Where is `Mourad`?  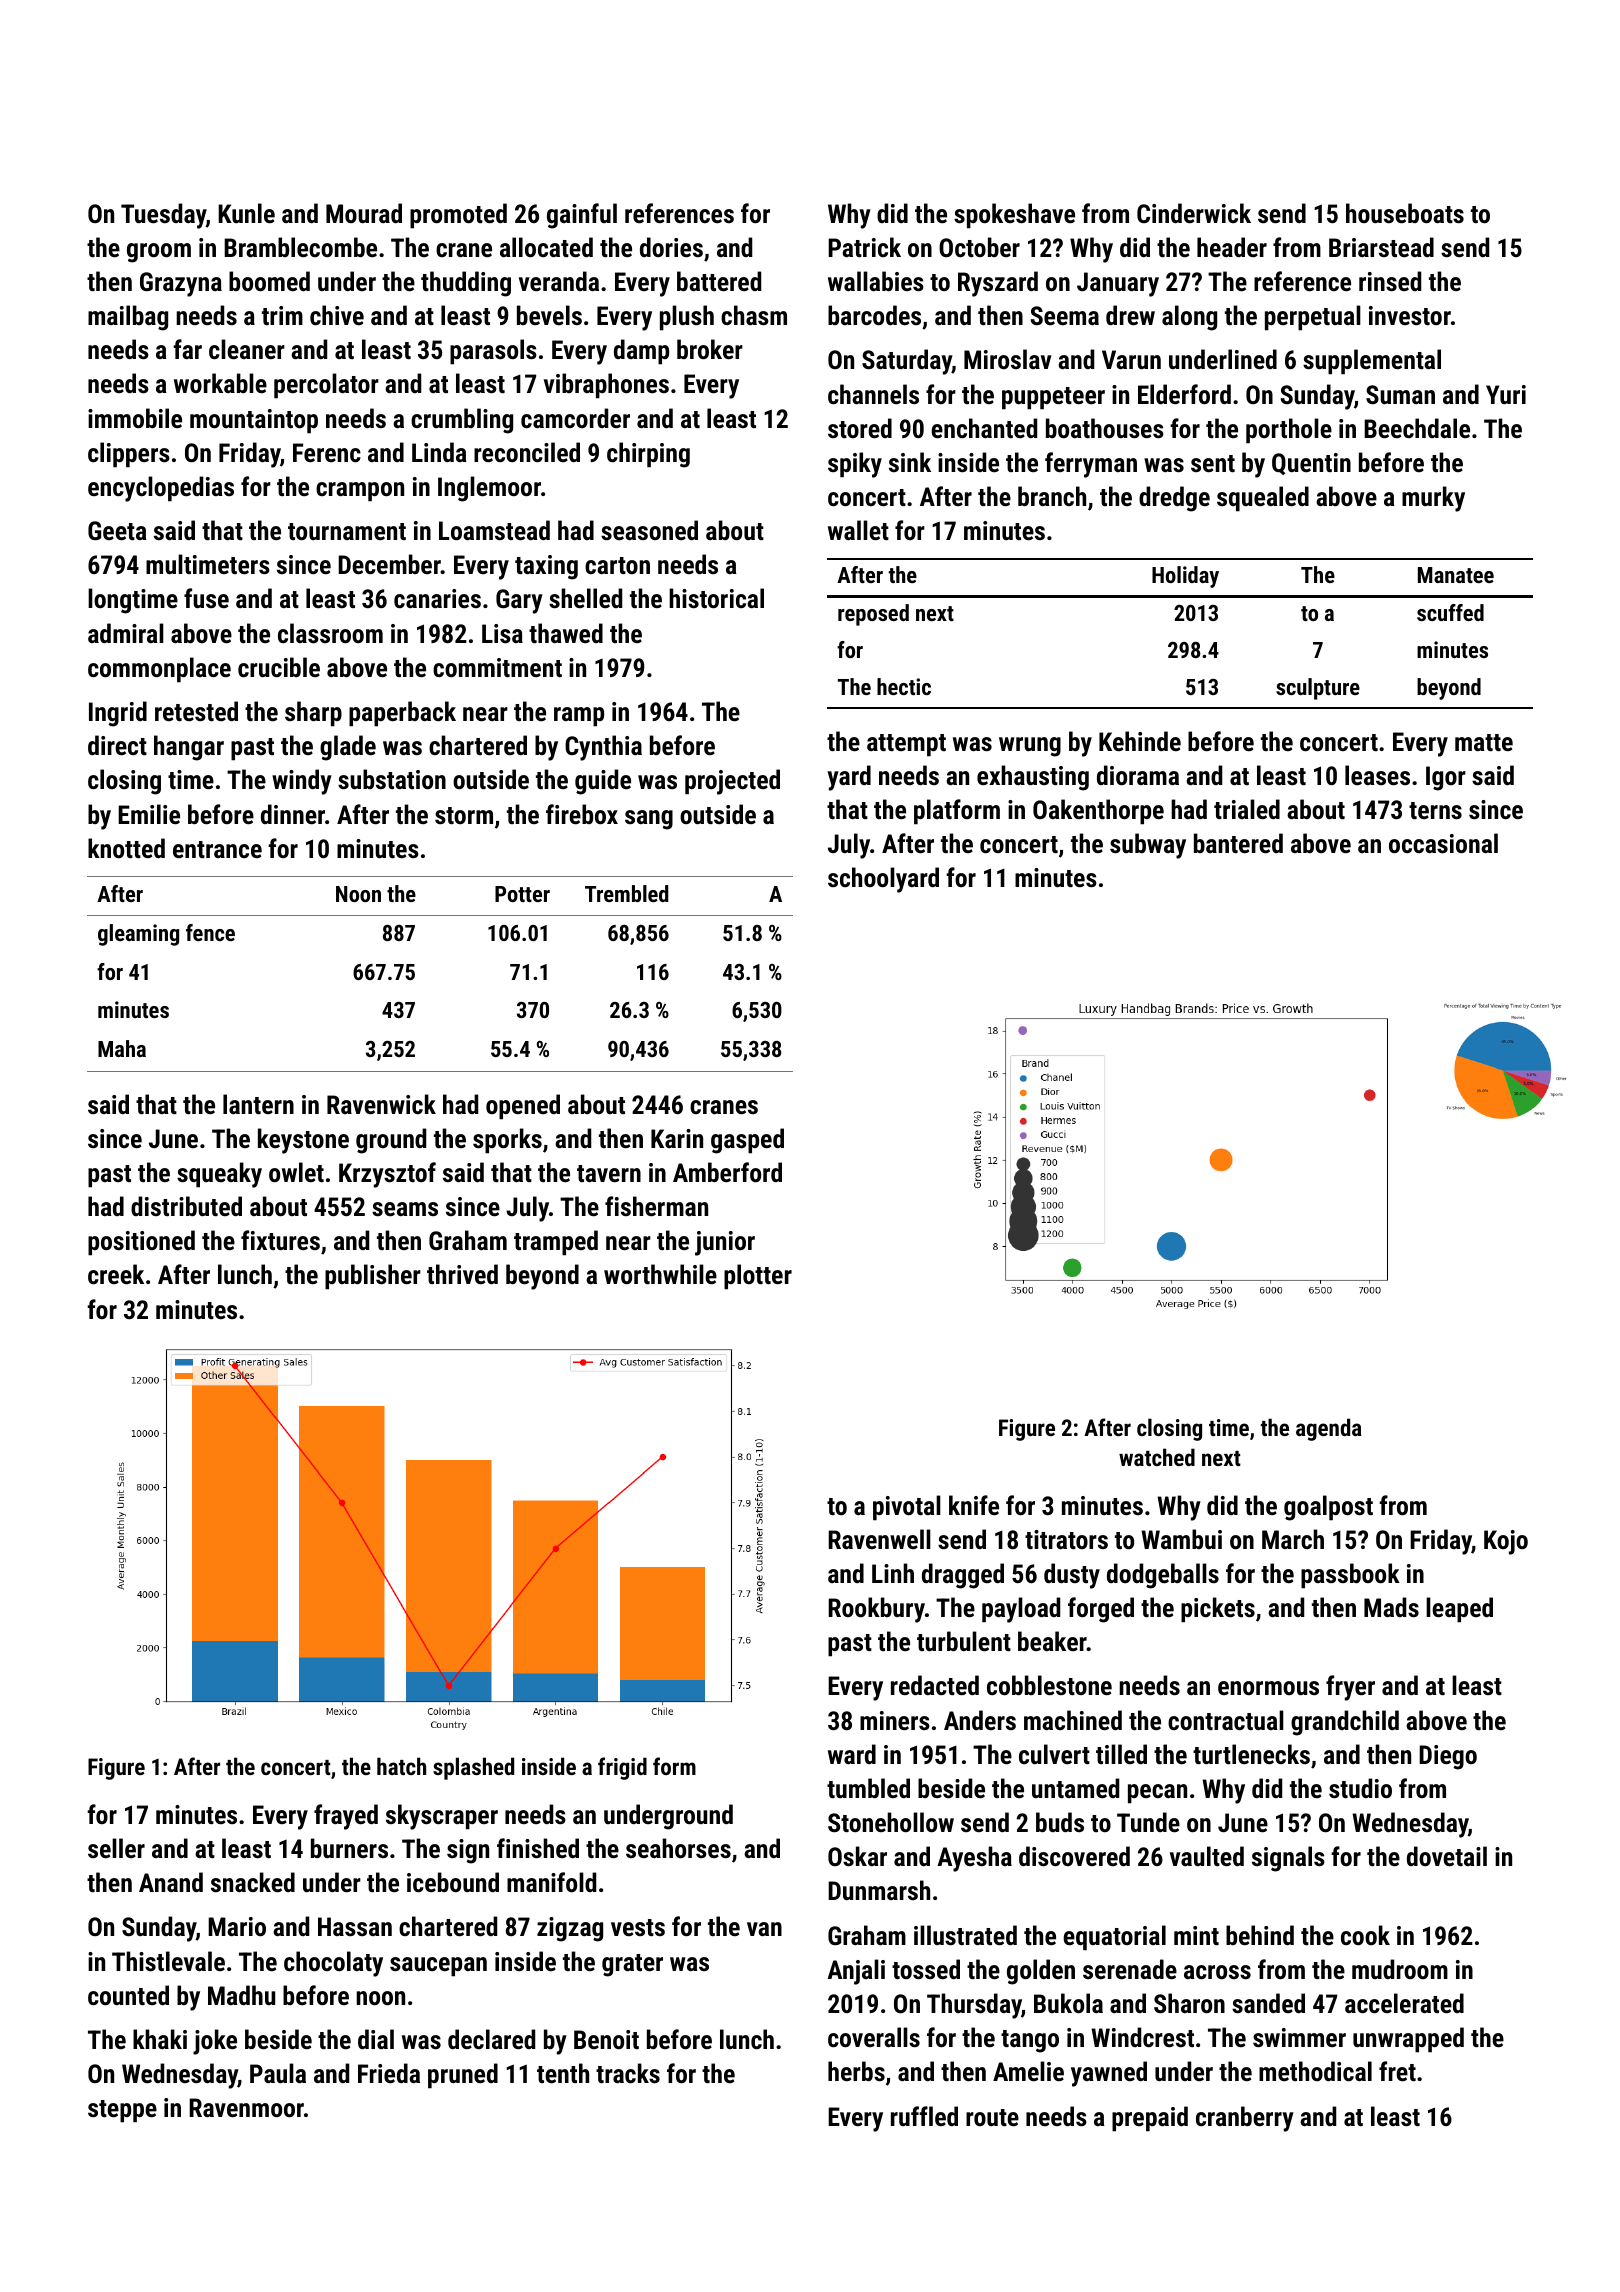 Mourad is located at coordinates (364, 213).
